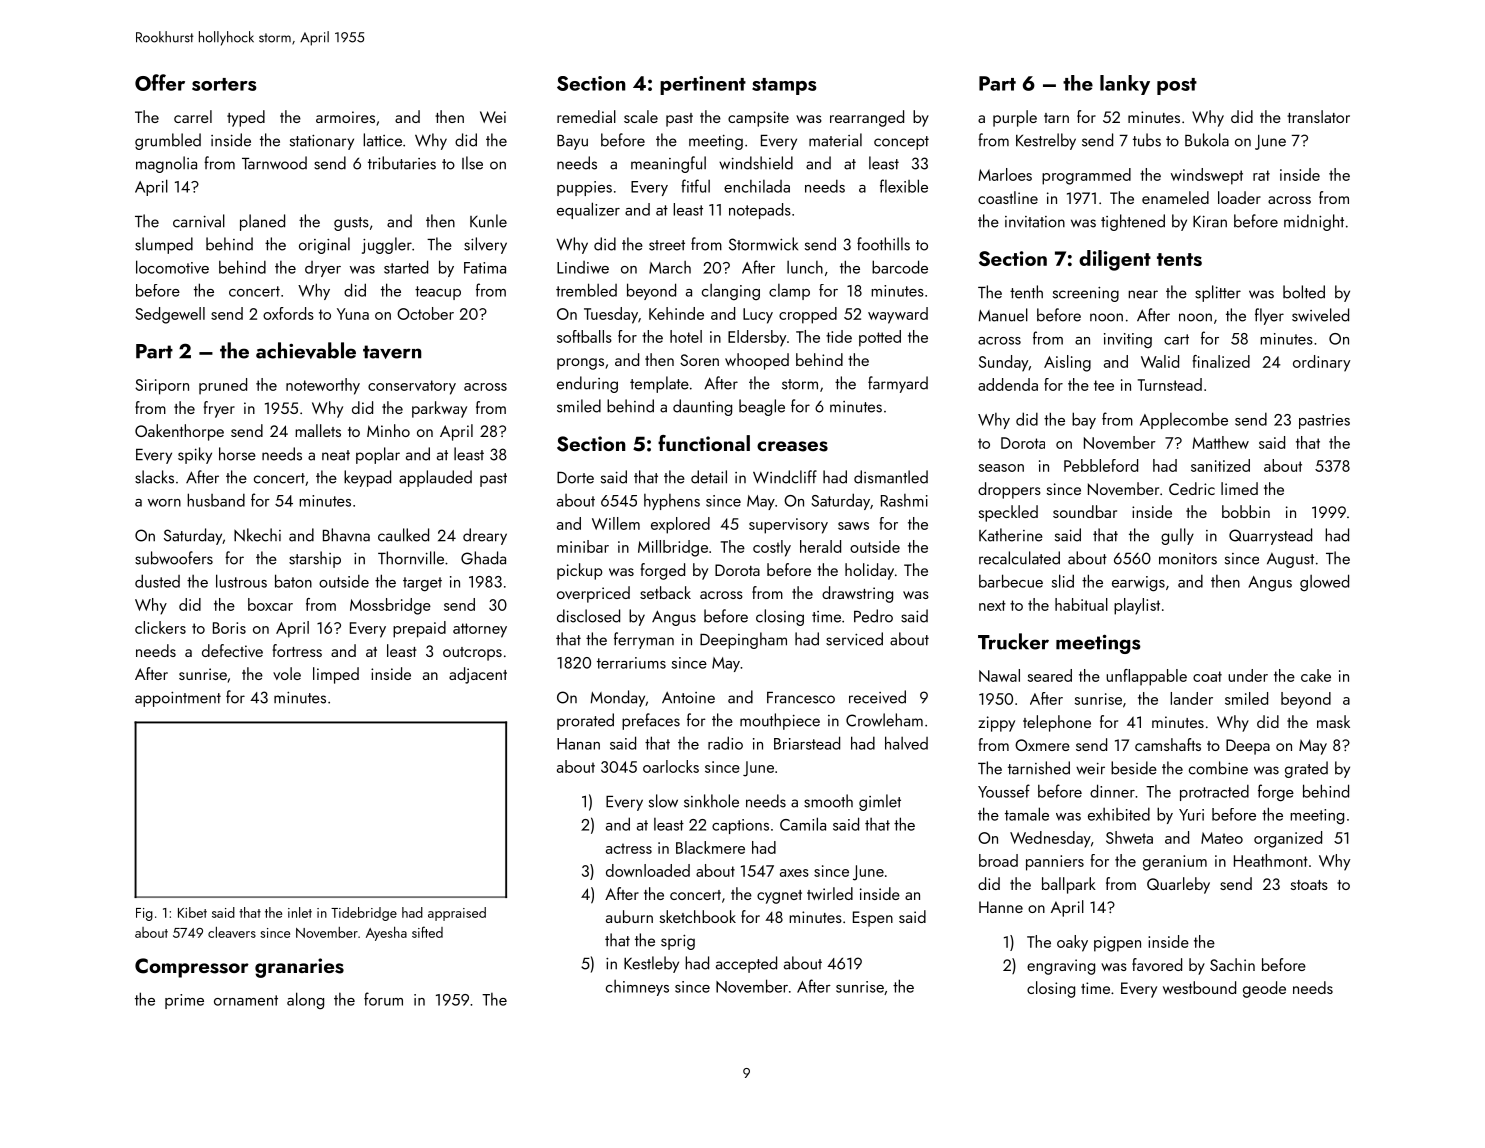  I want to click on earwigs, so click(1138, 584).
